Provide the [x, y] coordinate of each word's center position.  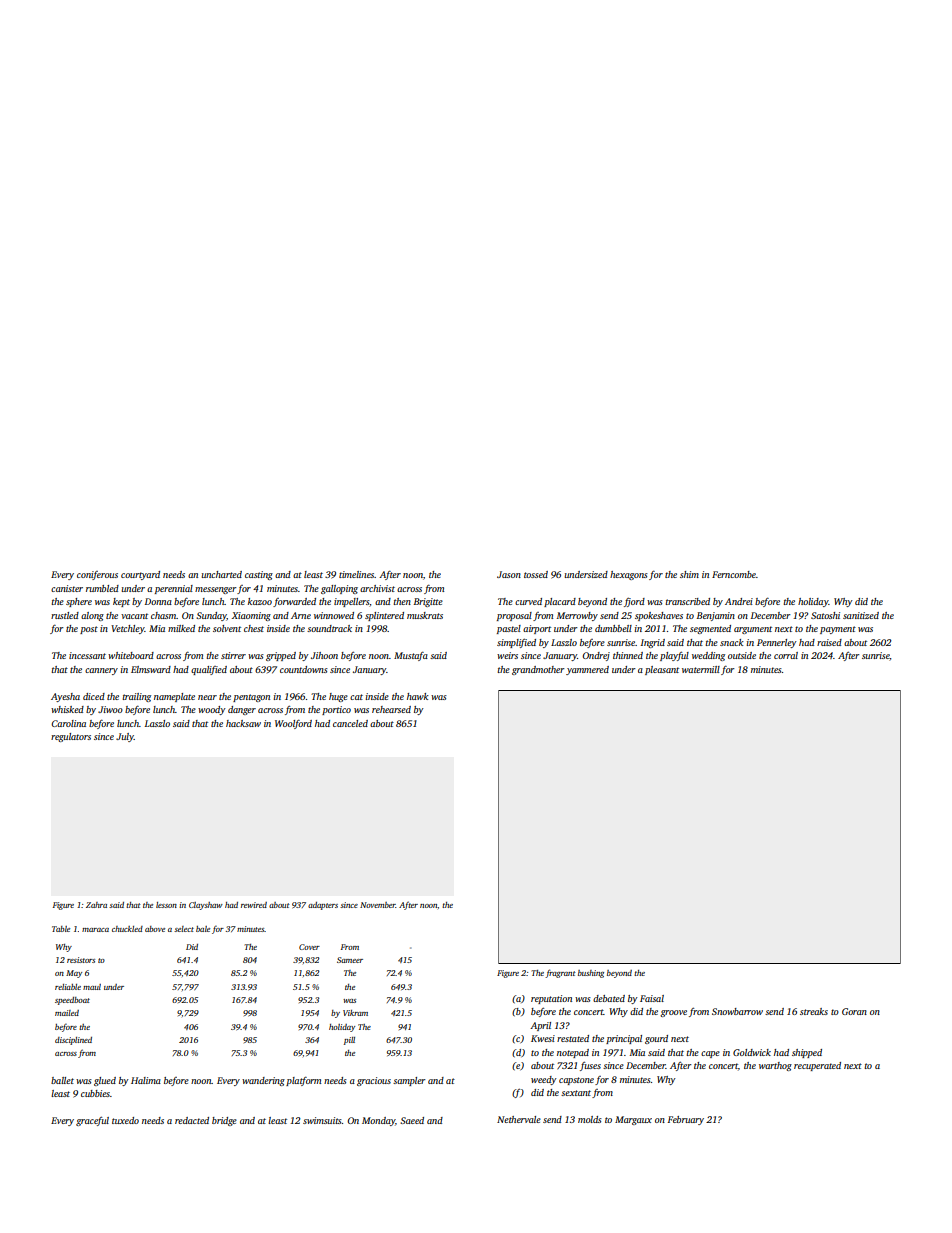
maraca [95, 930]
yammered [587, 670]
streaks [814, 1011]
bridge [224, 1121]
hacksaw [243, 723]
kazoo [260, 601]
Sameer [350, 960]
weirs [507, 655]
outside [742, 655]
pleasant [662, 670]
